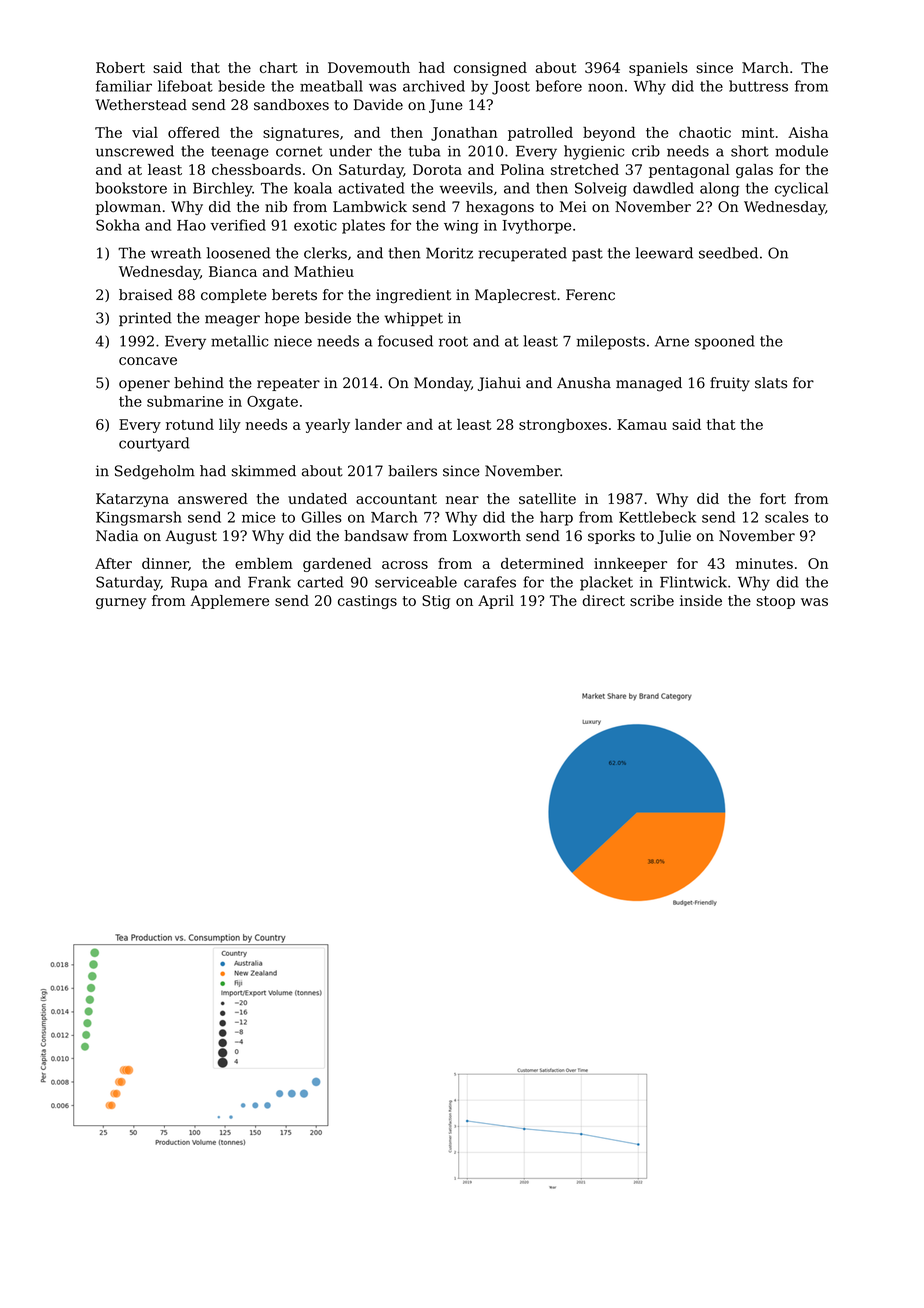 The image size is (924, 1308). What do you see at coordinates (436, 602) in the screenshot?
I see `Stig` at bounding box center [436, 602].
